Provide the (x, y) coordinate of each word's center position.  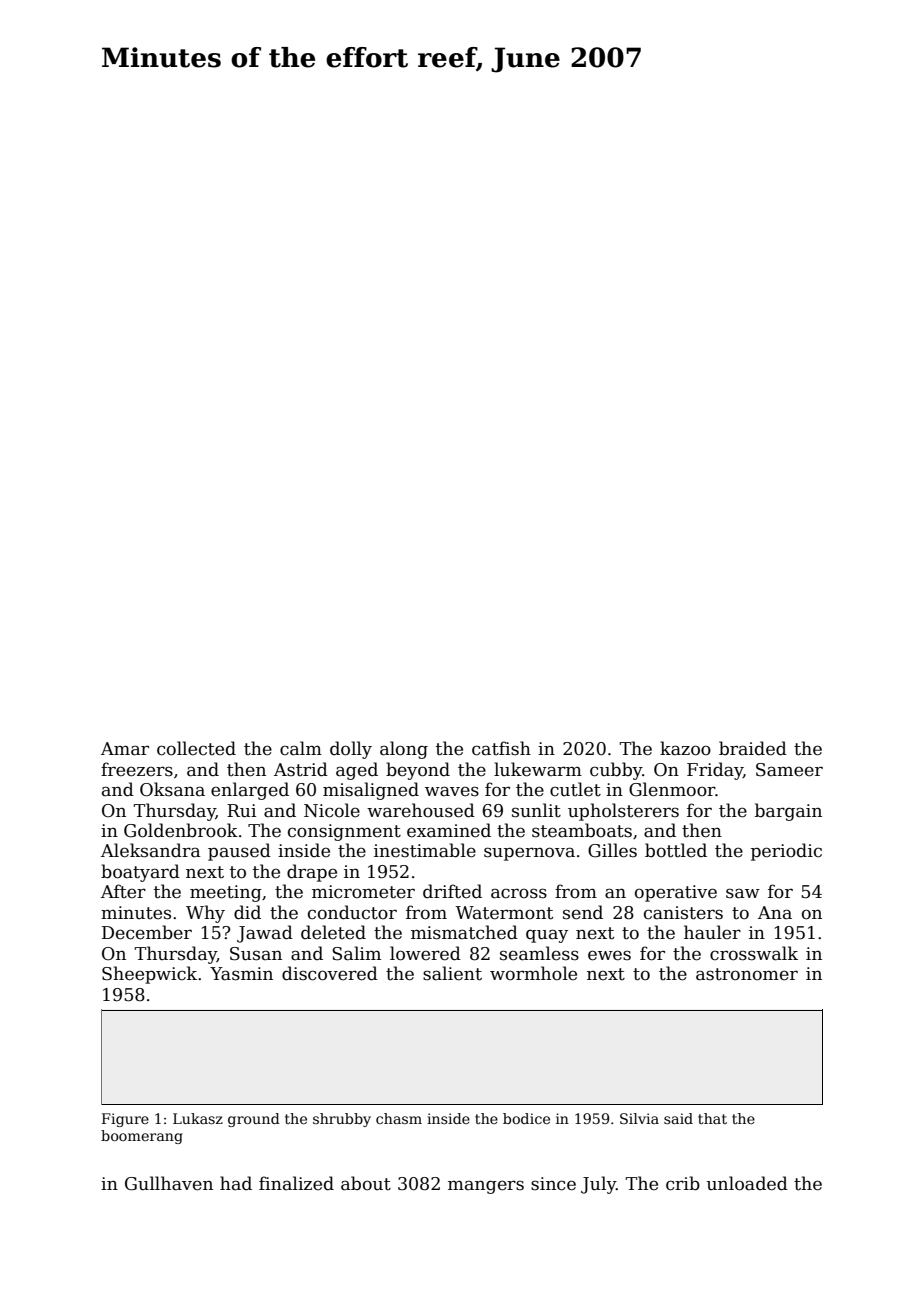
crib (683, 1183)
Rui (241, 811)
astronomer (747, 974)
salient (452, 973)
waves (452, 791)
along (404, 750)
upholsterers (623, 812)
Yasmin (241, 974)
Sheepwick (149, 975)
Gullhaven (169, 1183)
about (366, 1183)
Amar (125, 749)
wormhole (533, 973)
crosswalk (754, 953)
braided (753, 748)
